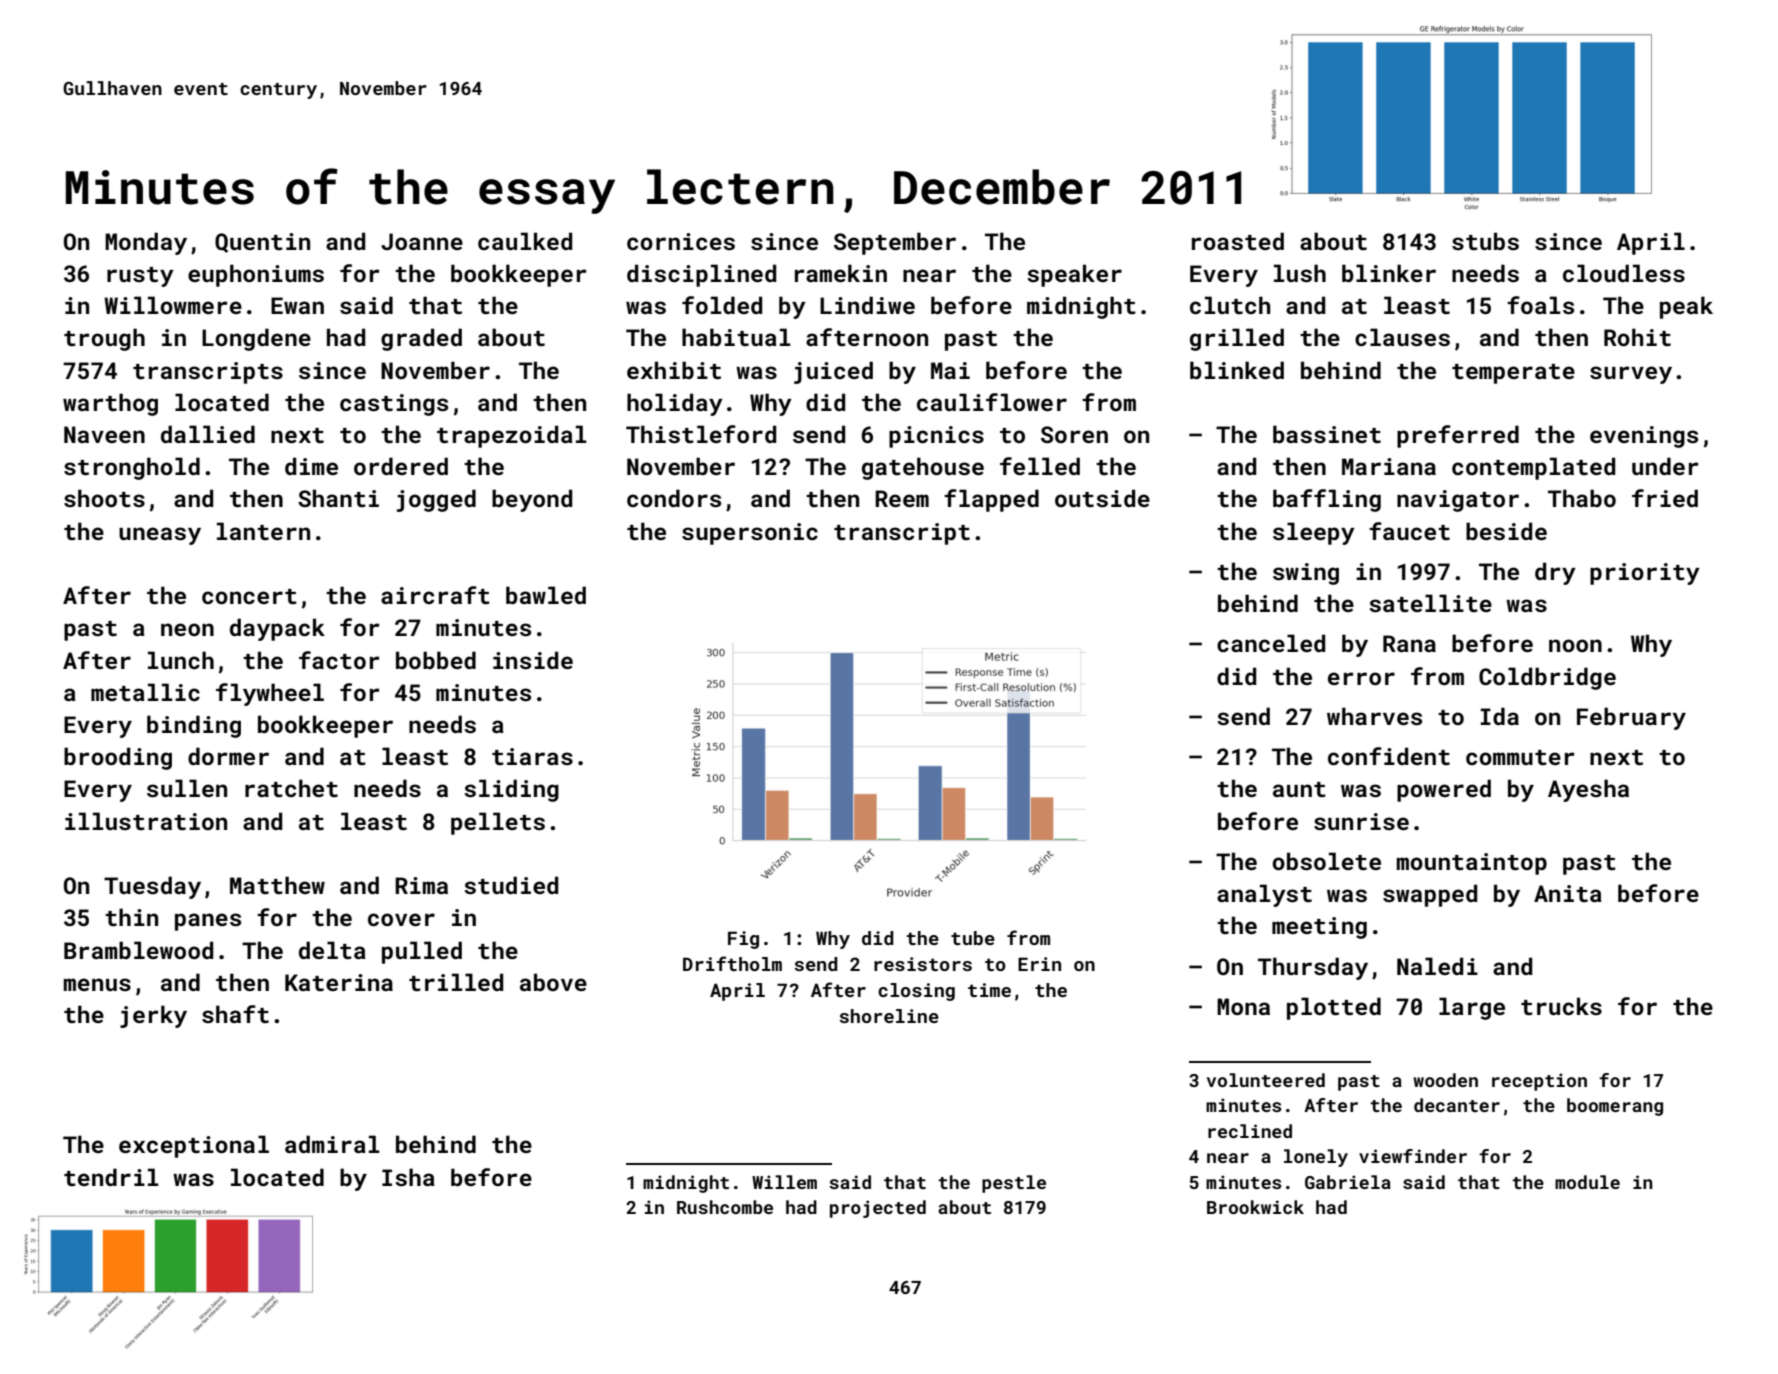 The width and height of the screenshot is (1778, 1374). Describe the element at coordinates (401, 466) in the screenshot. I see `ordered` at that location.
